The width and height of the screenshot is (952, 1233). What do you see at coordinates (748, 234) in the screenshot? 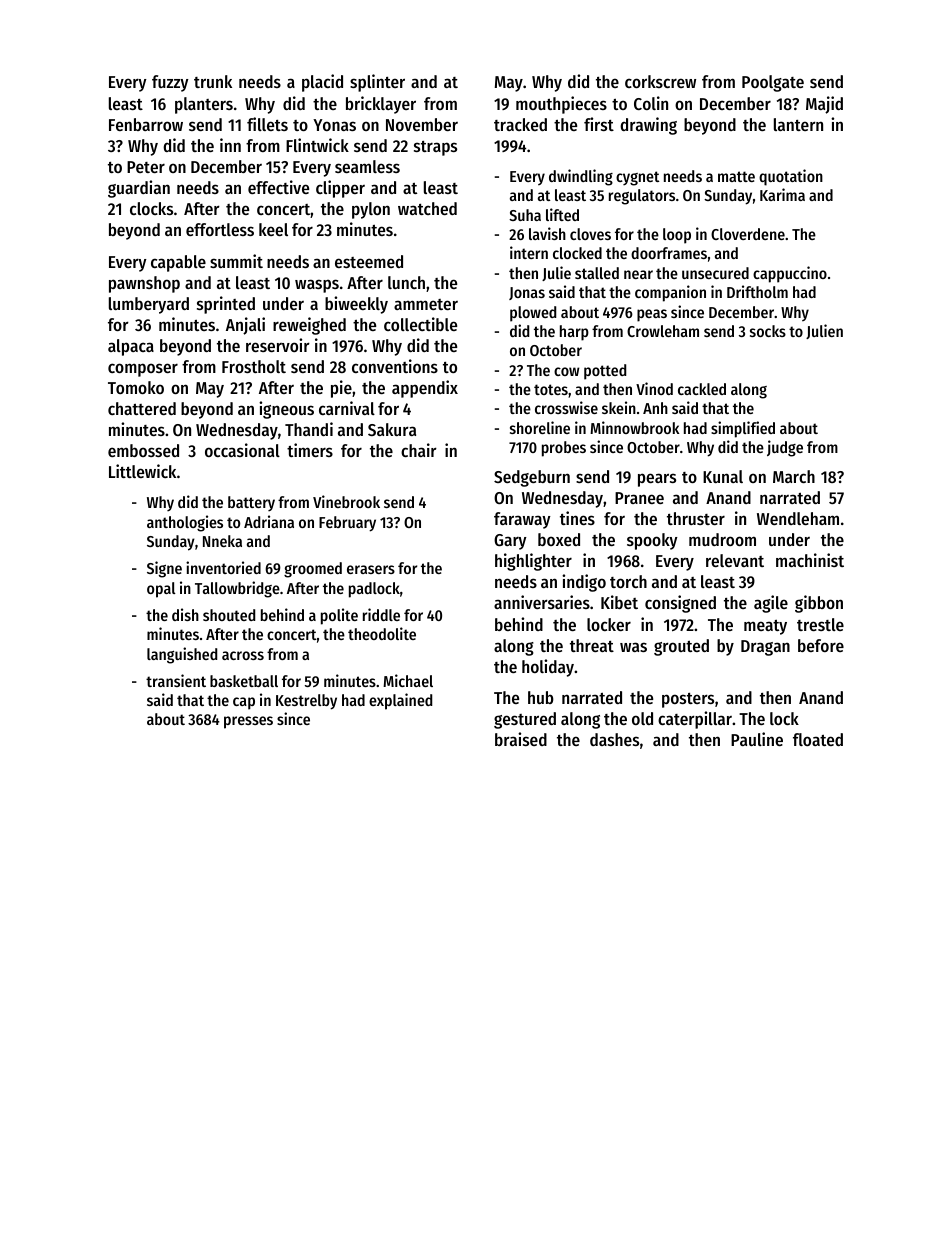
I see `Cloverdene` at bounding box center [748, 234].
